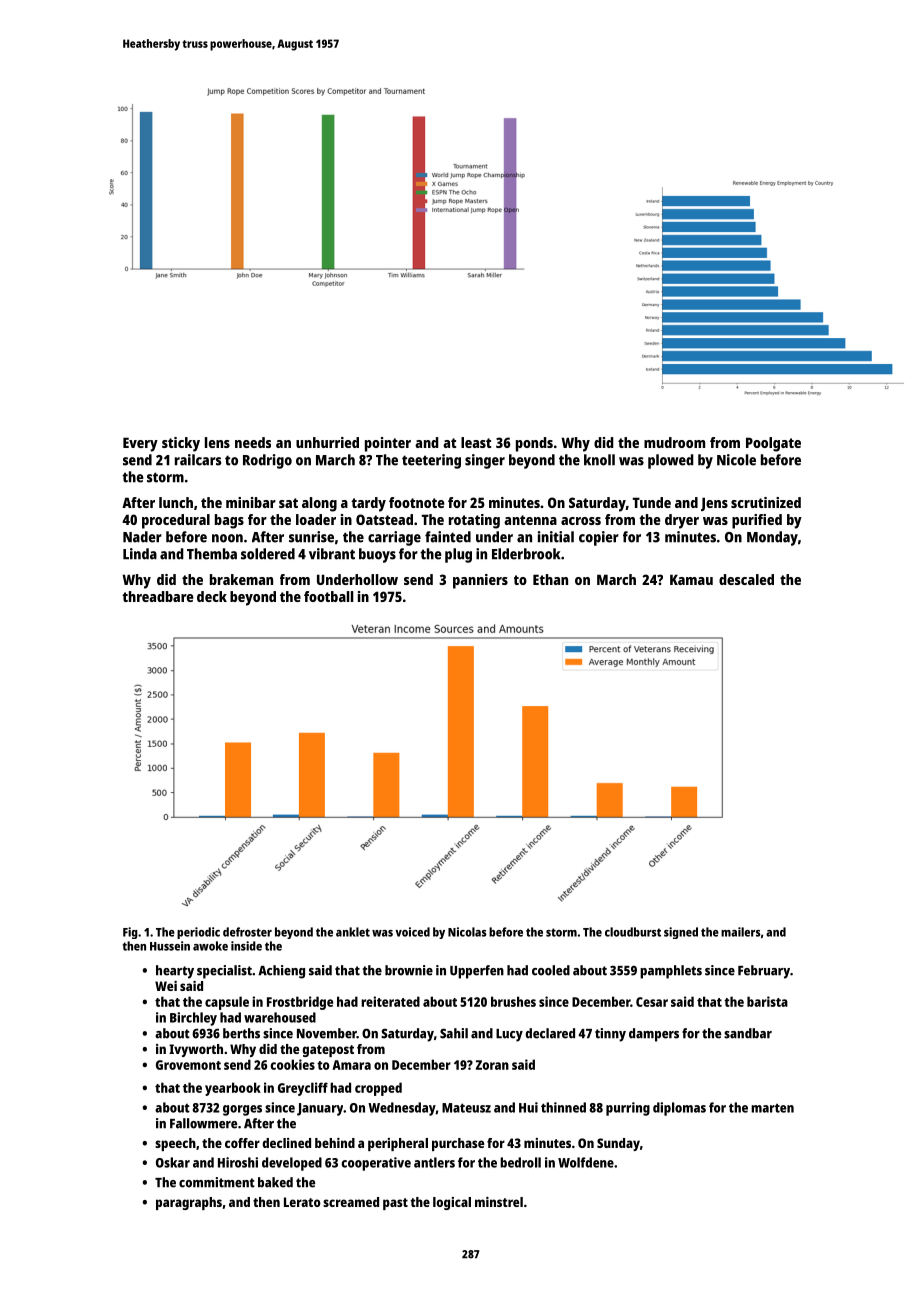 The image size is (924, 1308). I want to click on dampers, so click(654, 1035).
